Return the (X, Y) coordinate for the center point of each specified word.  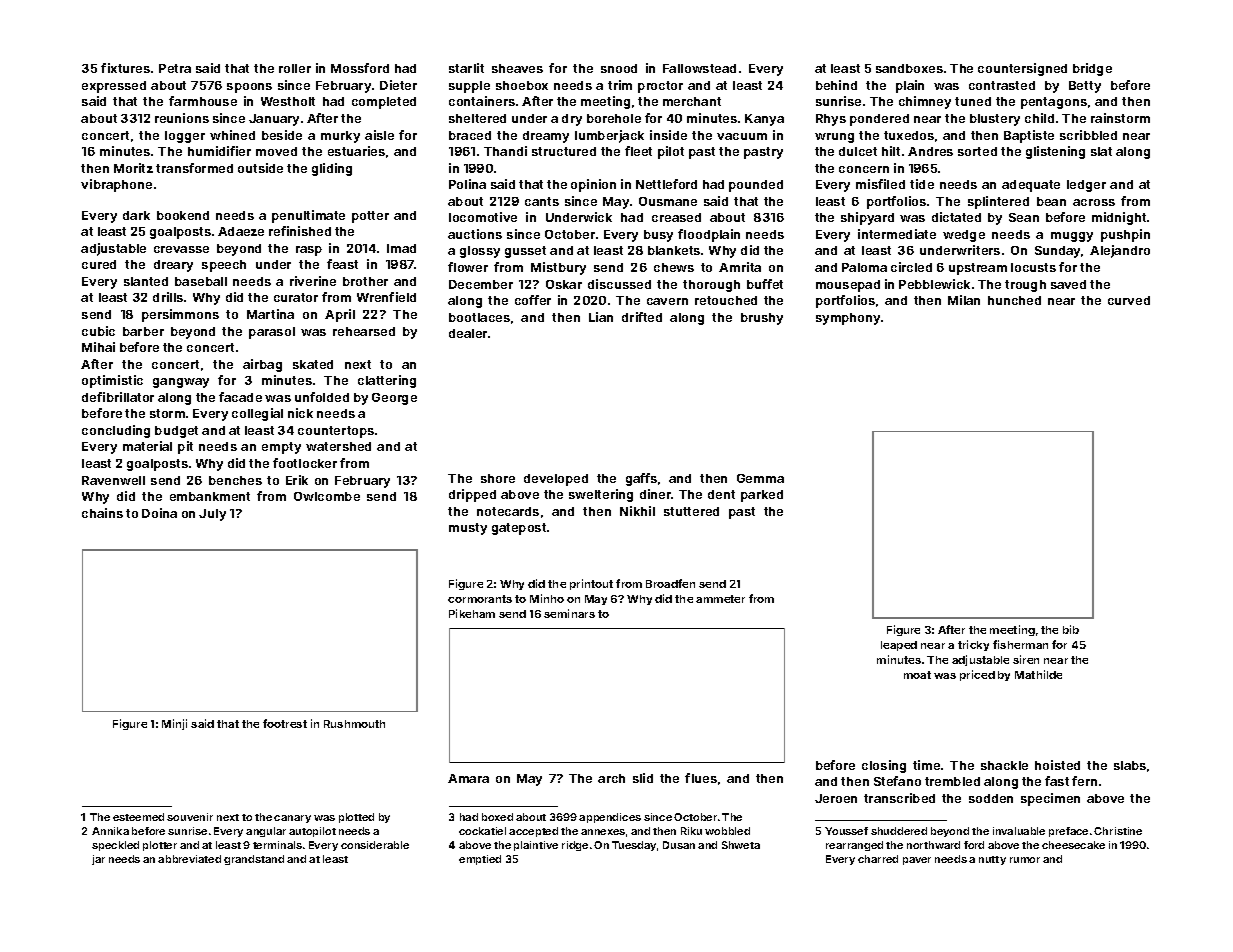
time (926, 765)
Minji (174, 724)
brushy (762, 319)
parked (762, 496)
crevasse (181, 249)
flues (701, 778)
